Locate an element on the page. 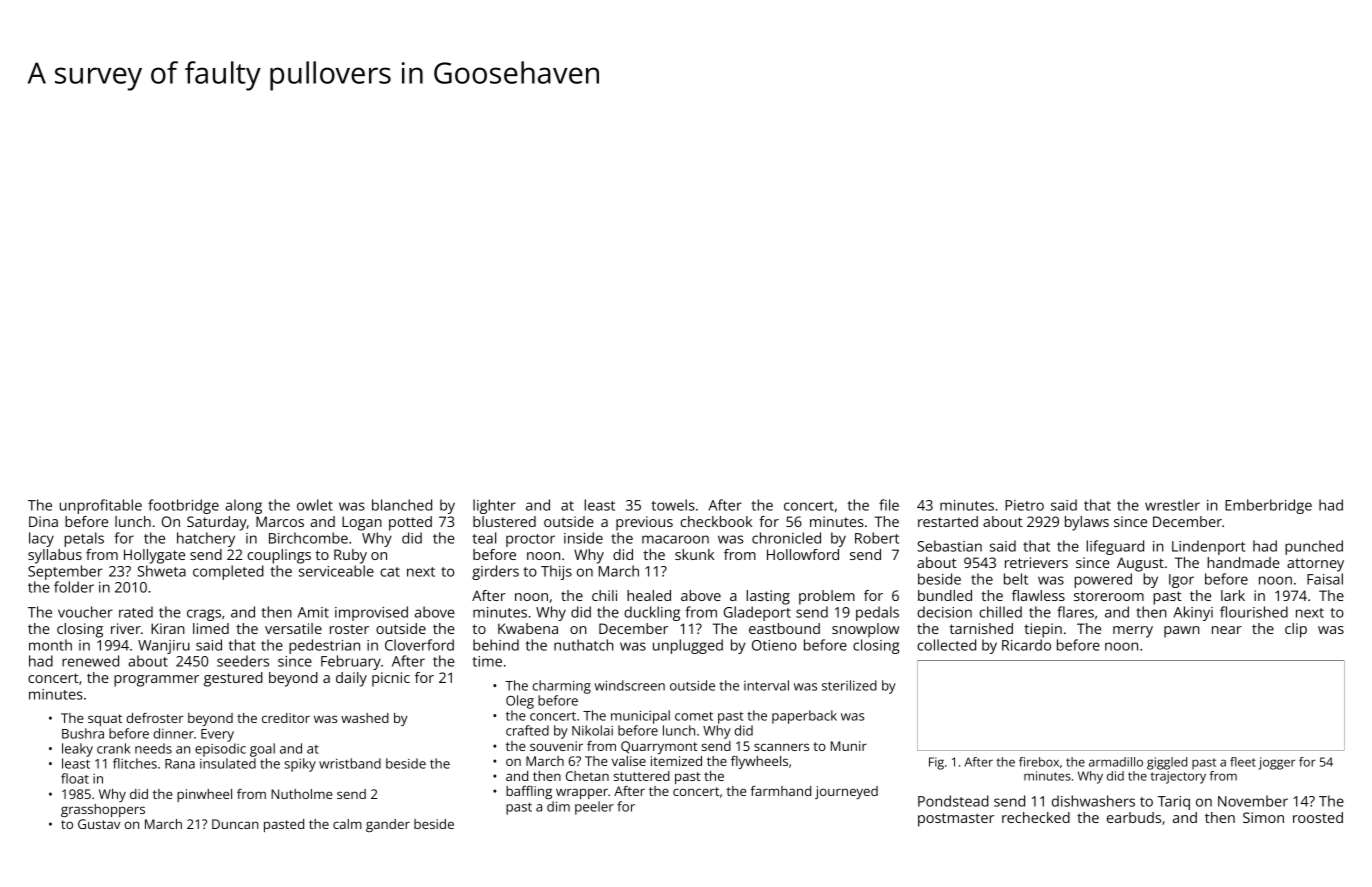 This image has height=887, width=1372. Nutholme is located at coordinates (302, 794).
